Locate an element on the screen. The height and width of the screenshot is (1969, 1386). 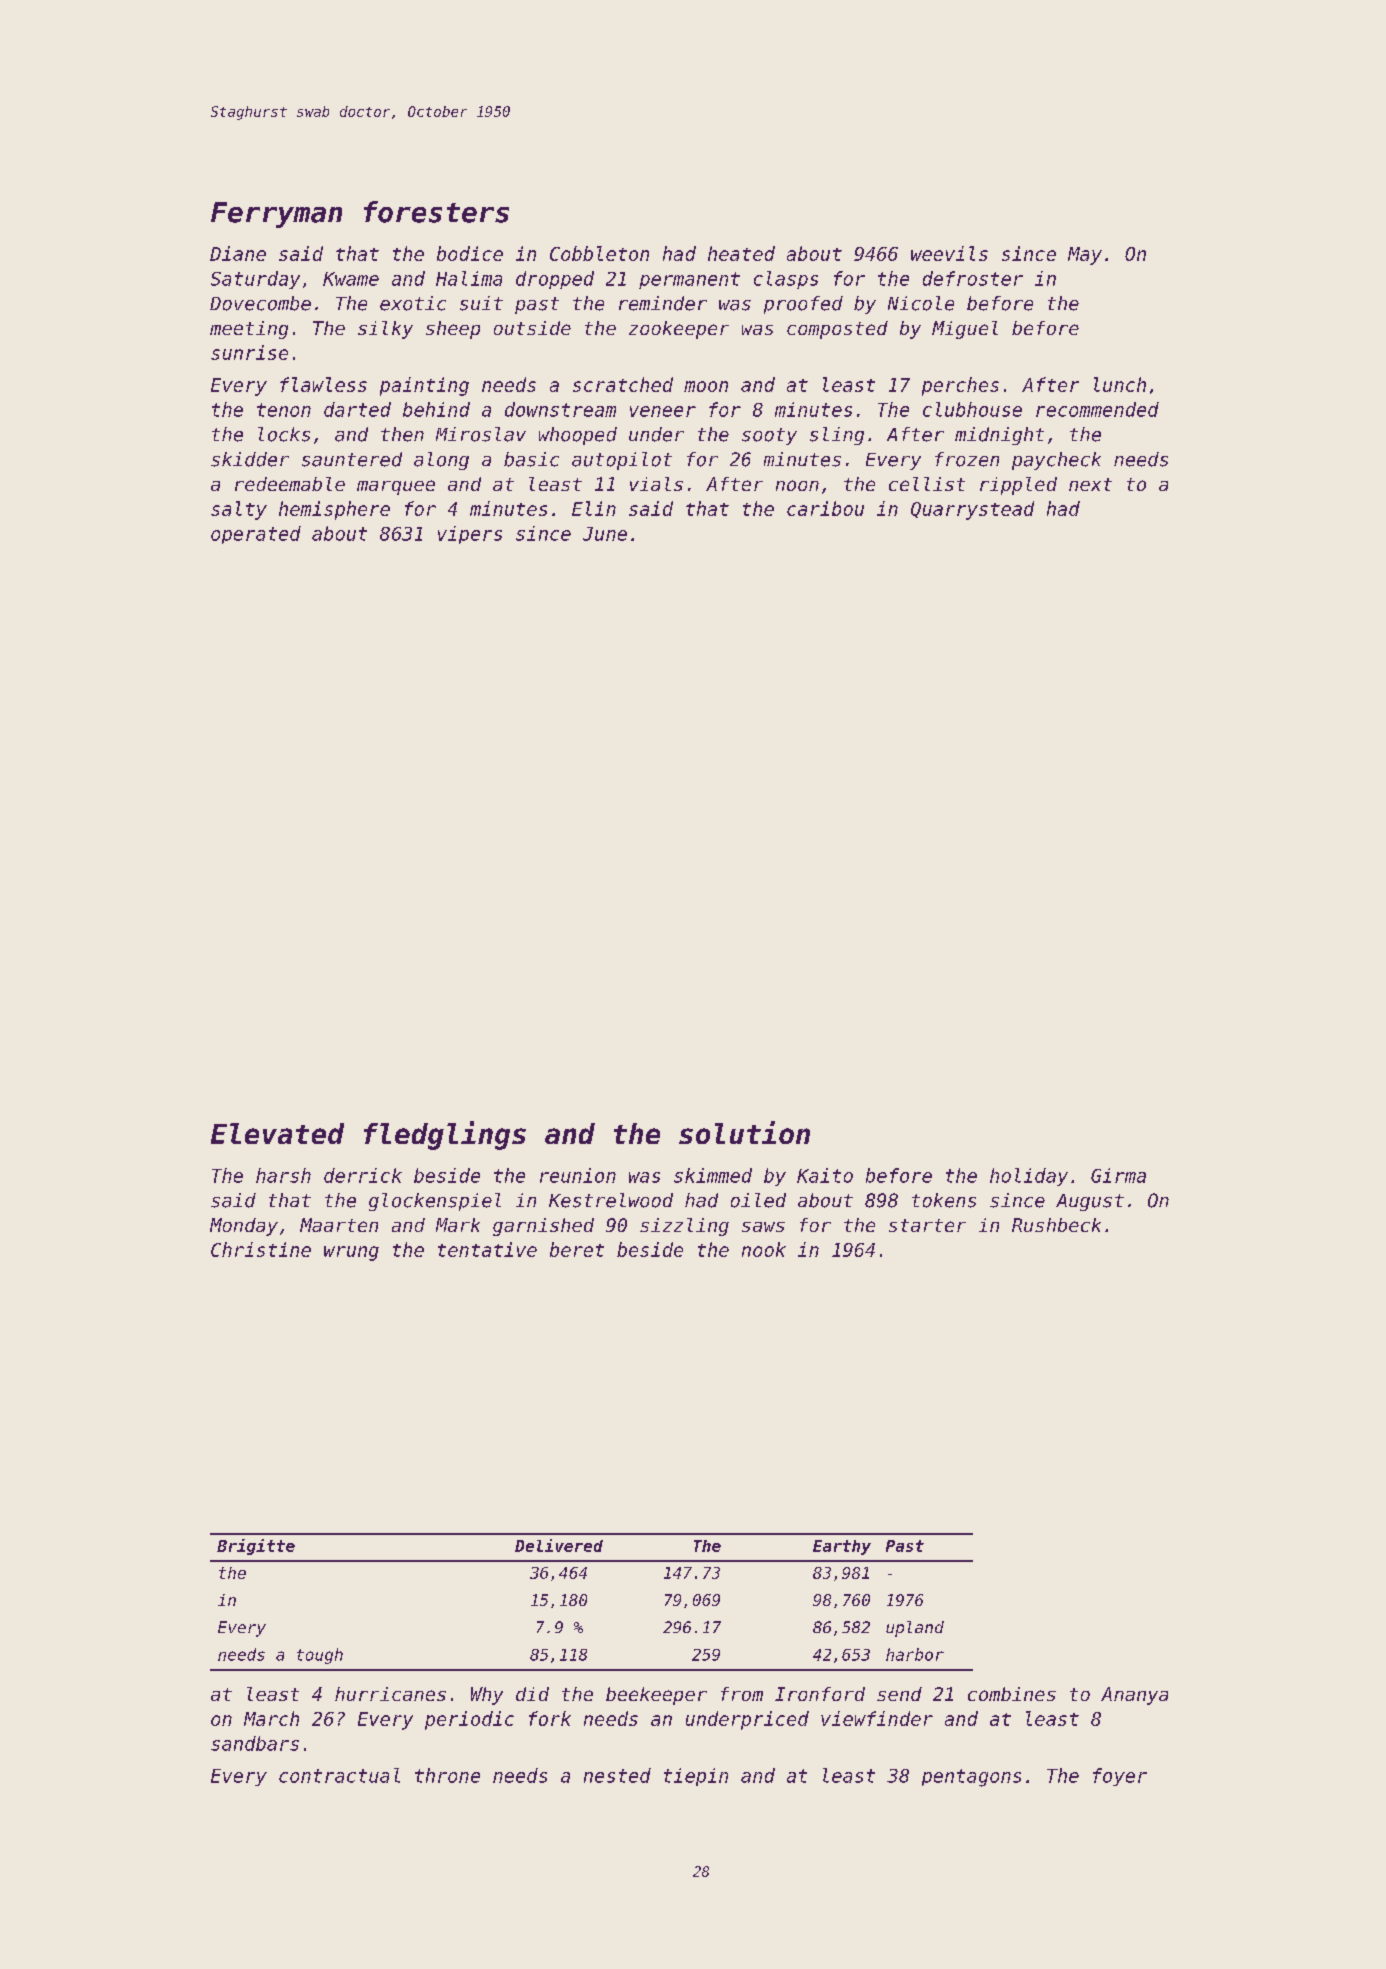
Delivered is located at coordinates (559, 1545).
